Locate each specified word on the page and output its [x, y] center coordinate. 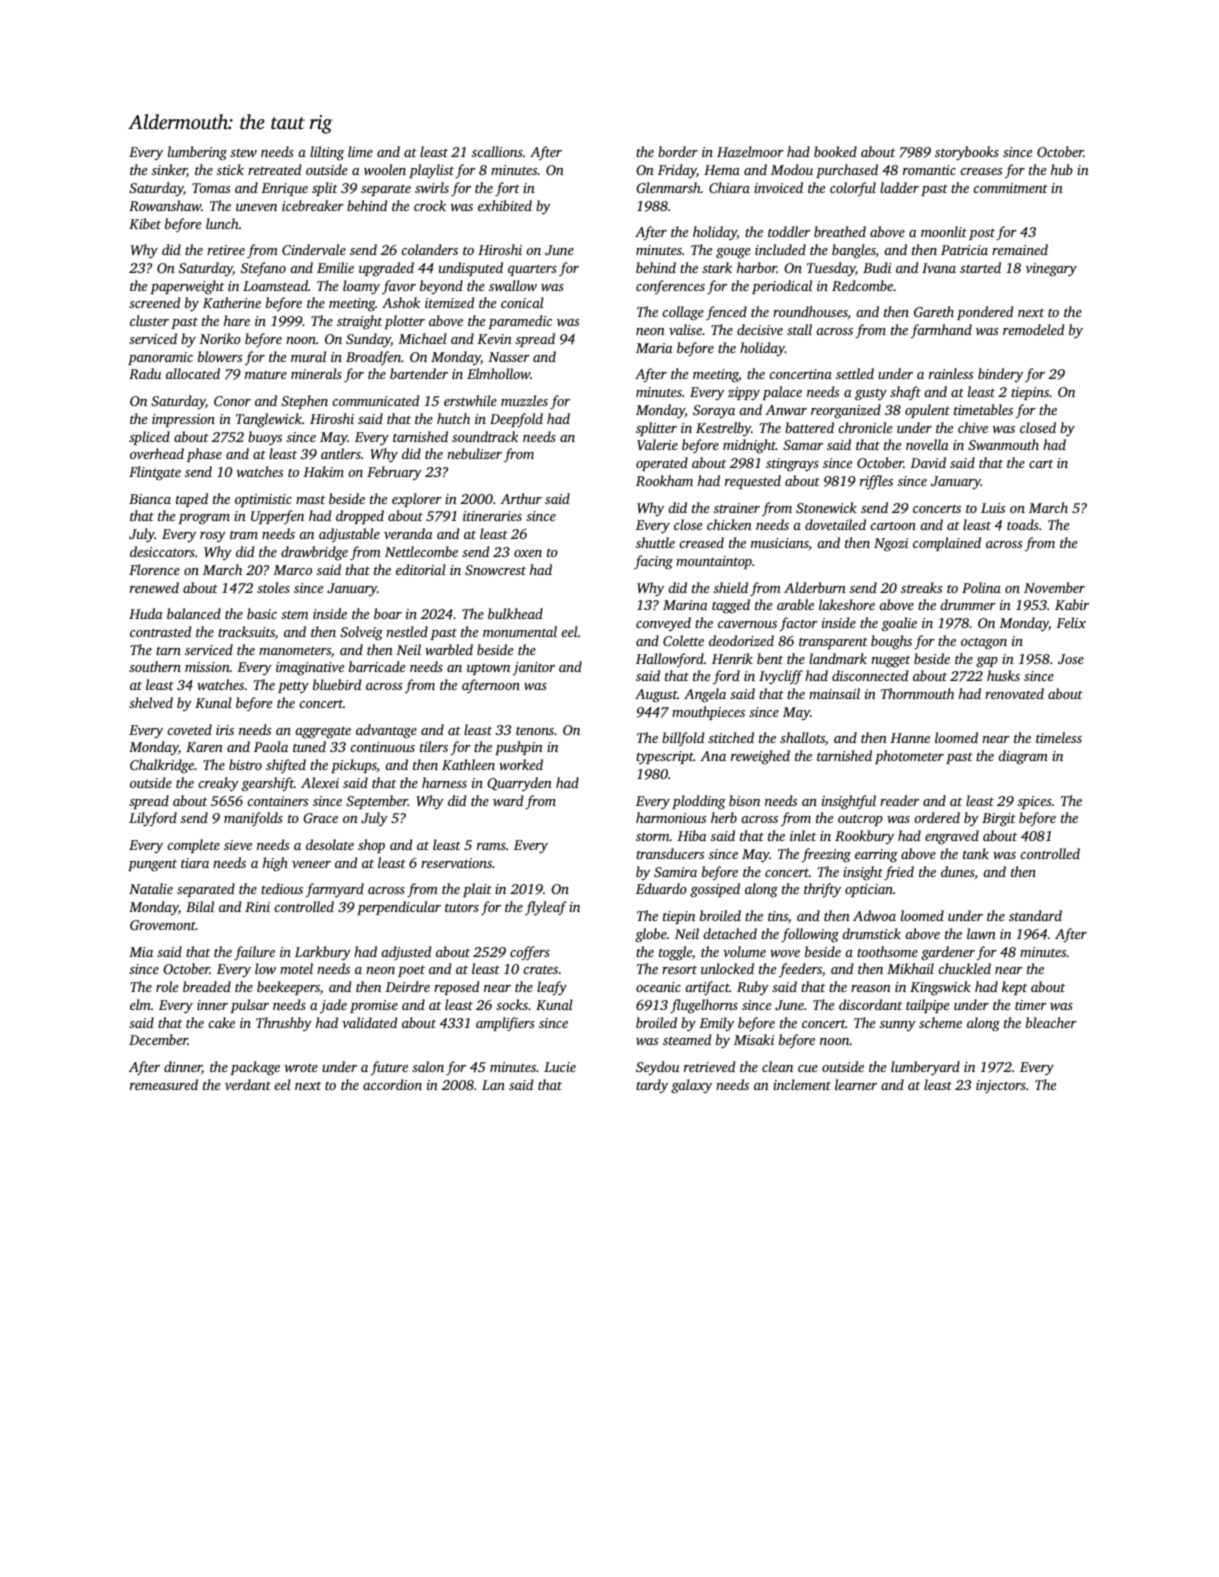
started [980, 267]
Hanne [910, 738]
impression [183, 420]
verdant [248, 1084]
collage [683, 313]
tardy [652, 1086]
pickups [354, 766]
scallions [497, 151]
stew [243, 153]
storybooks [967, 153]
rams [491, 846]
